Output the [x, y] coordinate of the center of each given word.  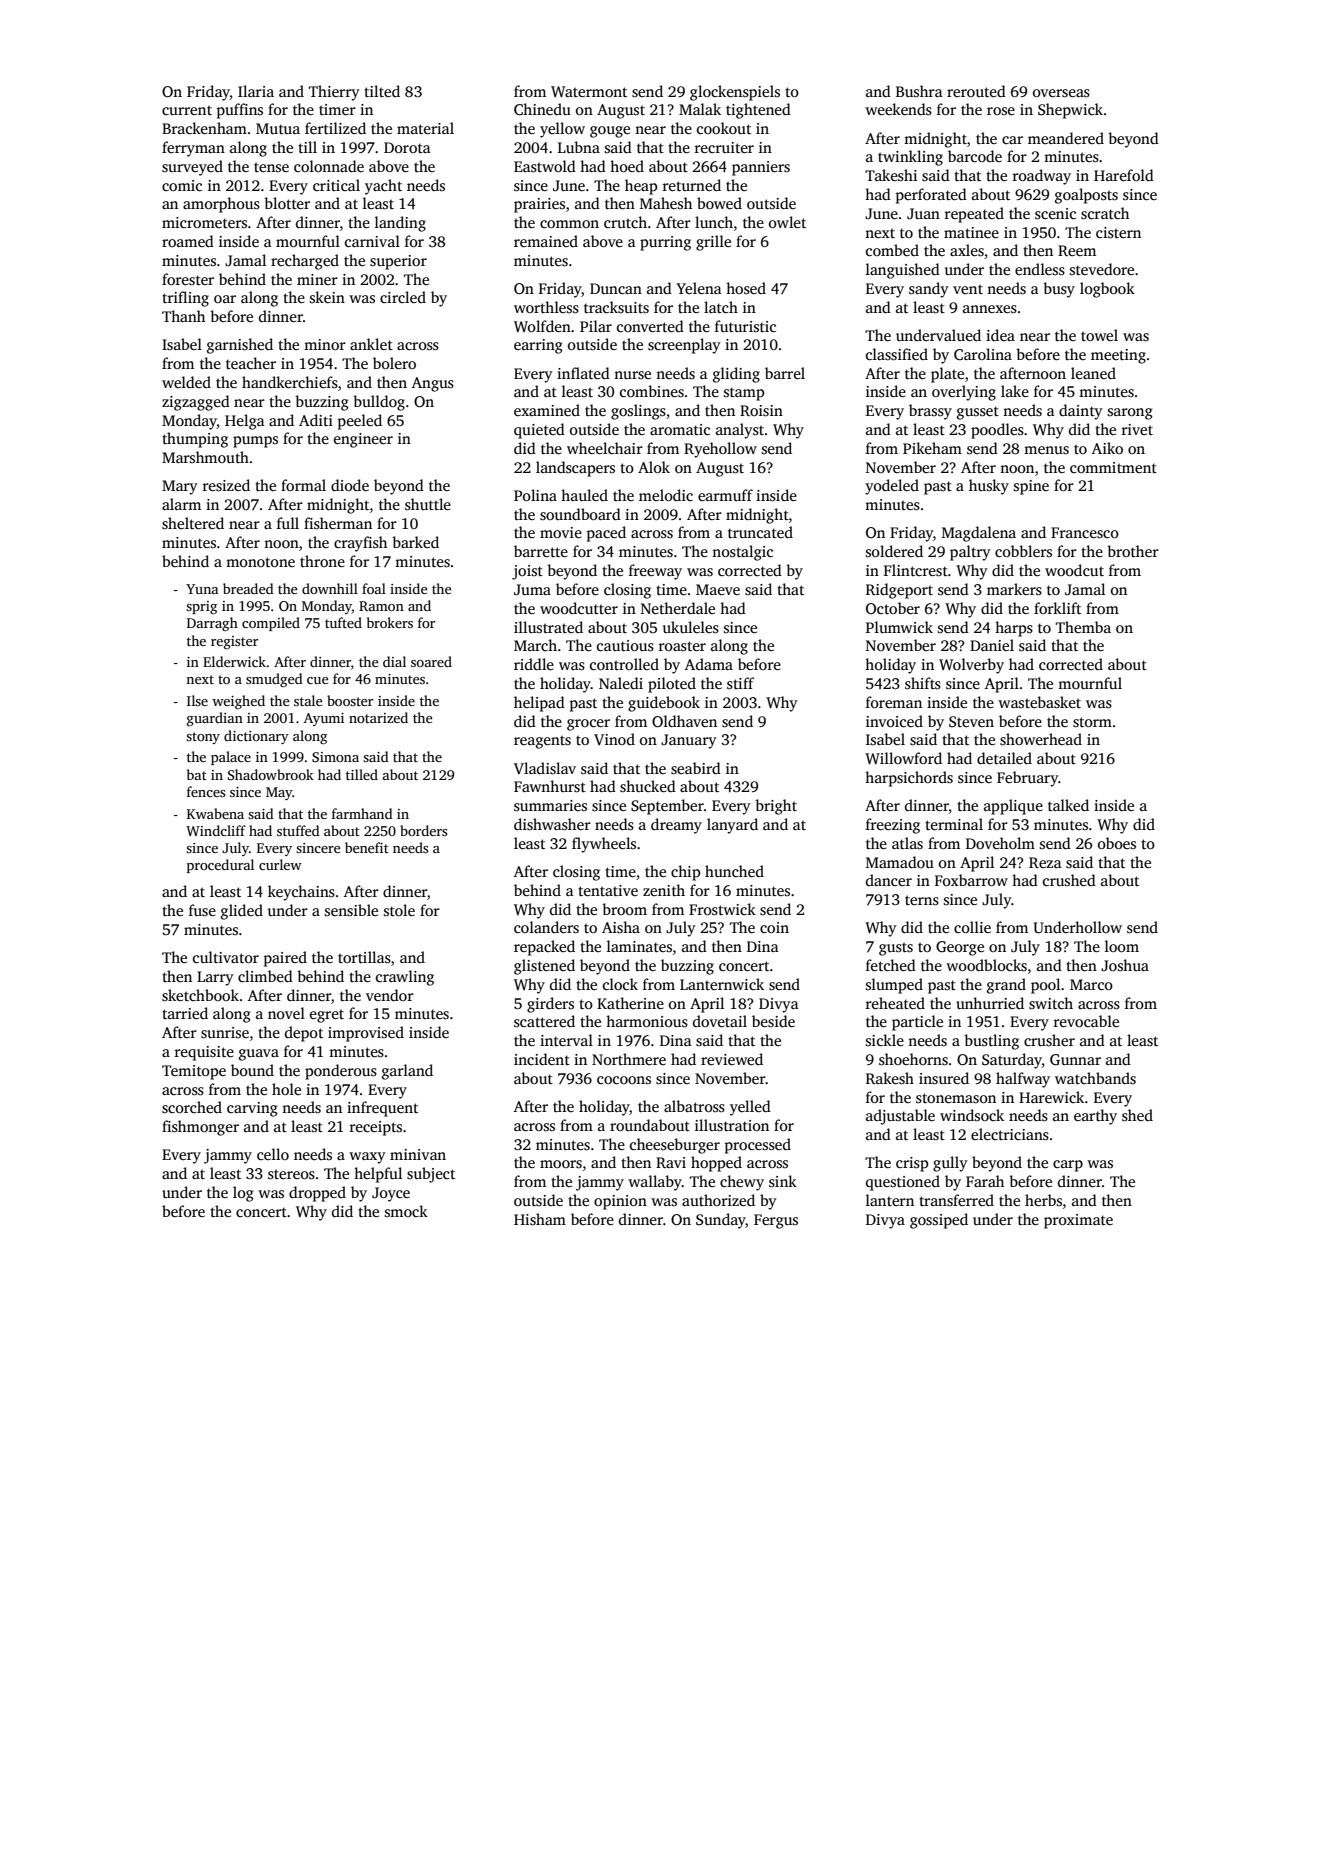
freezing [893, 826]
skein [327, 297]
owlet [787, 222]
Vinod [614, 739]
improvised [366, 1034]
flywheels [604, 845]
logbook [1107, 290]
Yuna [202, 589]
